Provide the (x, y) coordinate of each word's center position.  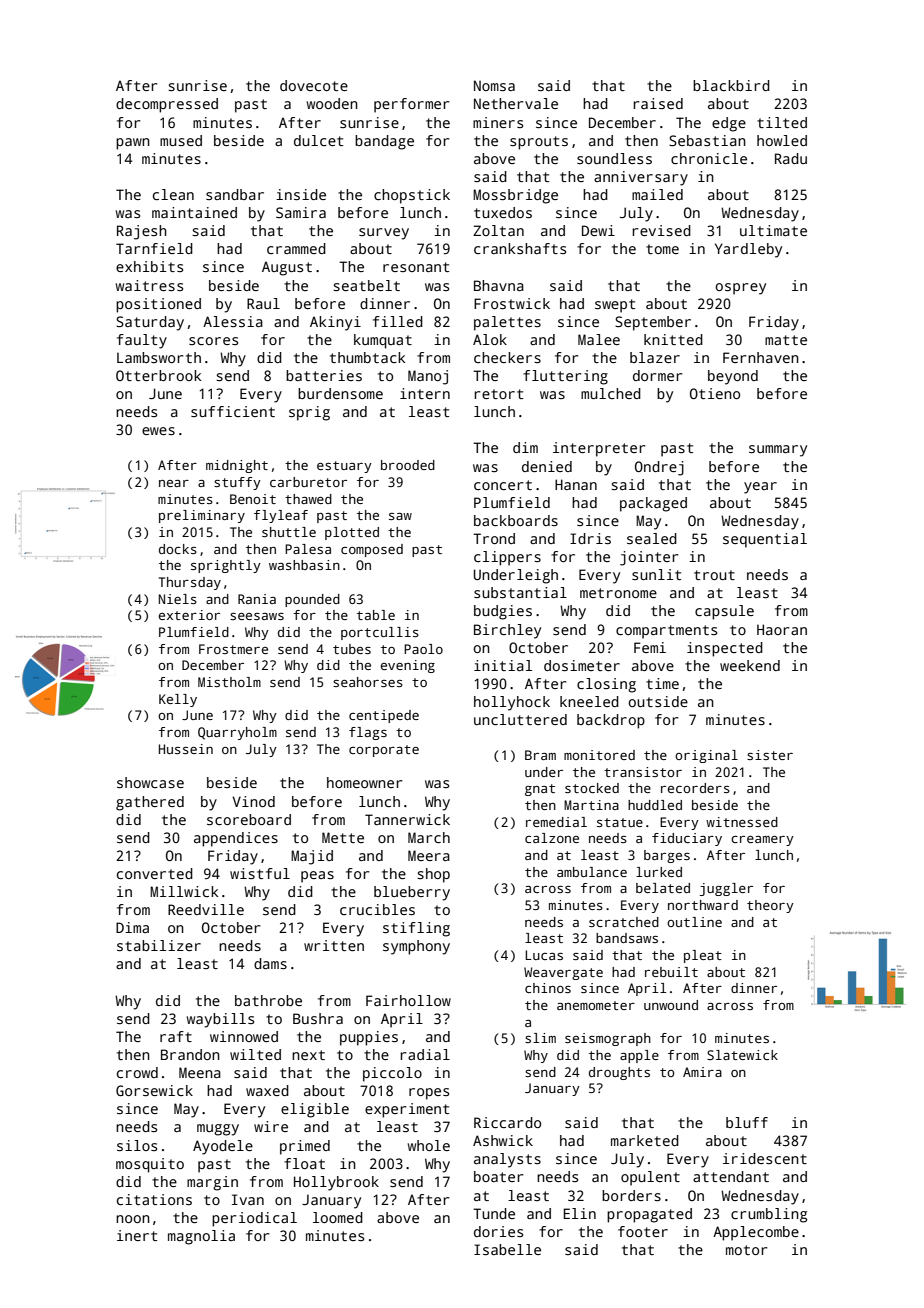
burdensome (340, 393)
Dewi (598, 230)
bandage (384, 142)
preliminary (202, 516)
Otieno (715, 393)
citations (154, 1199)
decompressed (167, 105)
